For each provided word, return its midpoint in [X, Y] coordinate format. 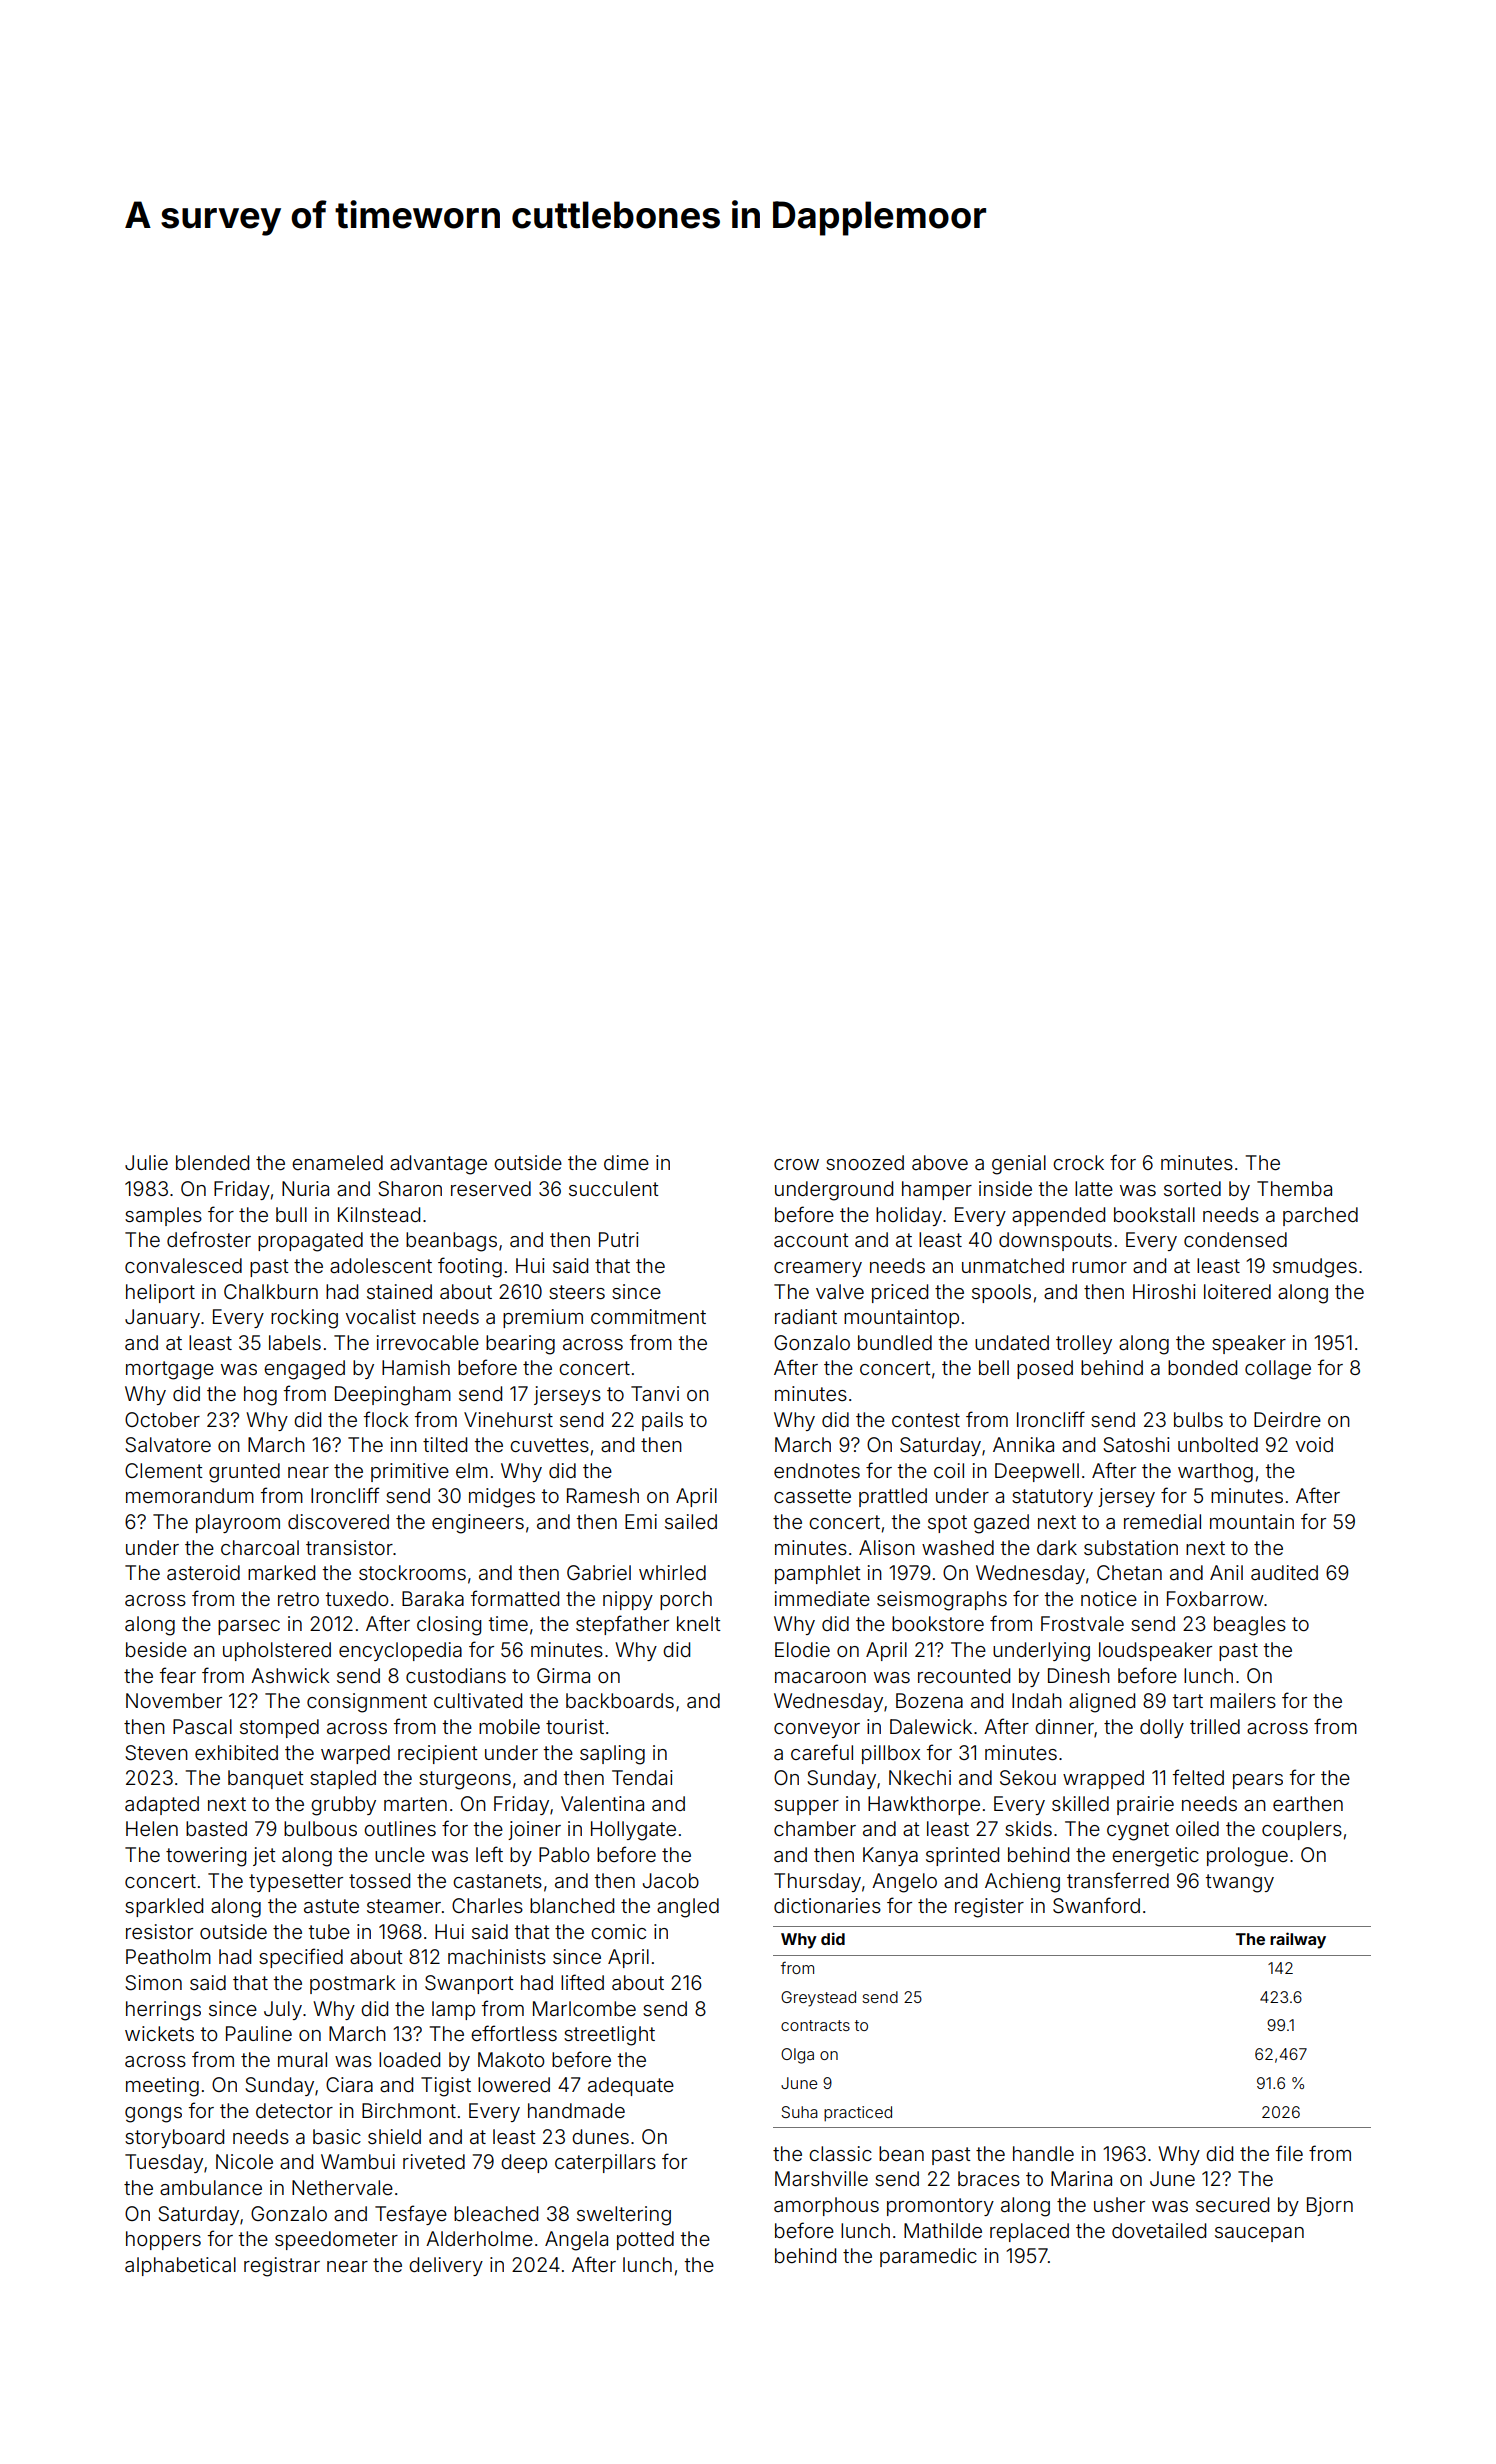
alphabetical [180, 2266]
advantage [438, 1165]
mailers [1243, 1700]
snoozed [865, 1162]
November [174, 1700]
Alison [887, 1547]
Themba [1294, 1188]
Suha [799, 2112]
